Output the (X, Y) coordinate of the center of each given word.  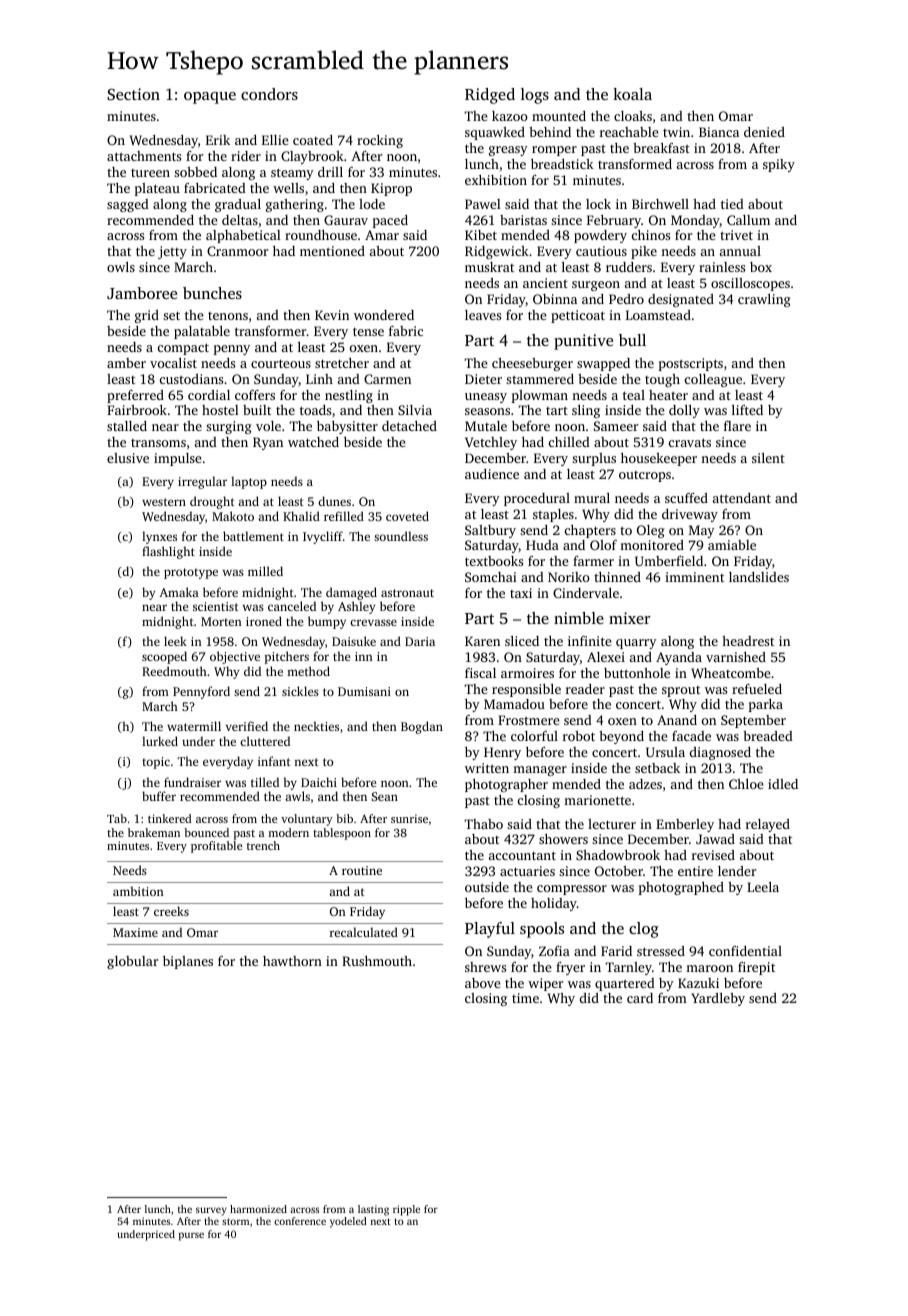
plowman (540, 396)
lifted (747, 410)
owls (121, 267)
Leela (763, 887)
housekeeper (659, 459)
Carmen (387, 379)
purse (191, 1236)
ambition (138, 891)
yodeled (348, 1222)
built (257, 410)
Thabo (483, 824)
